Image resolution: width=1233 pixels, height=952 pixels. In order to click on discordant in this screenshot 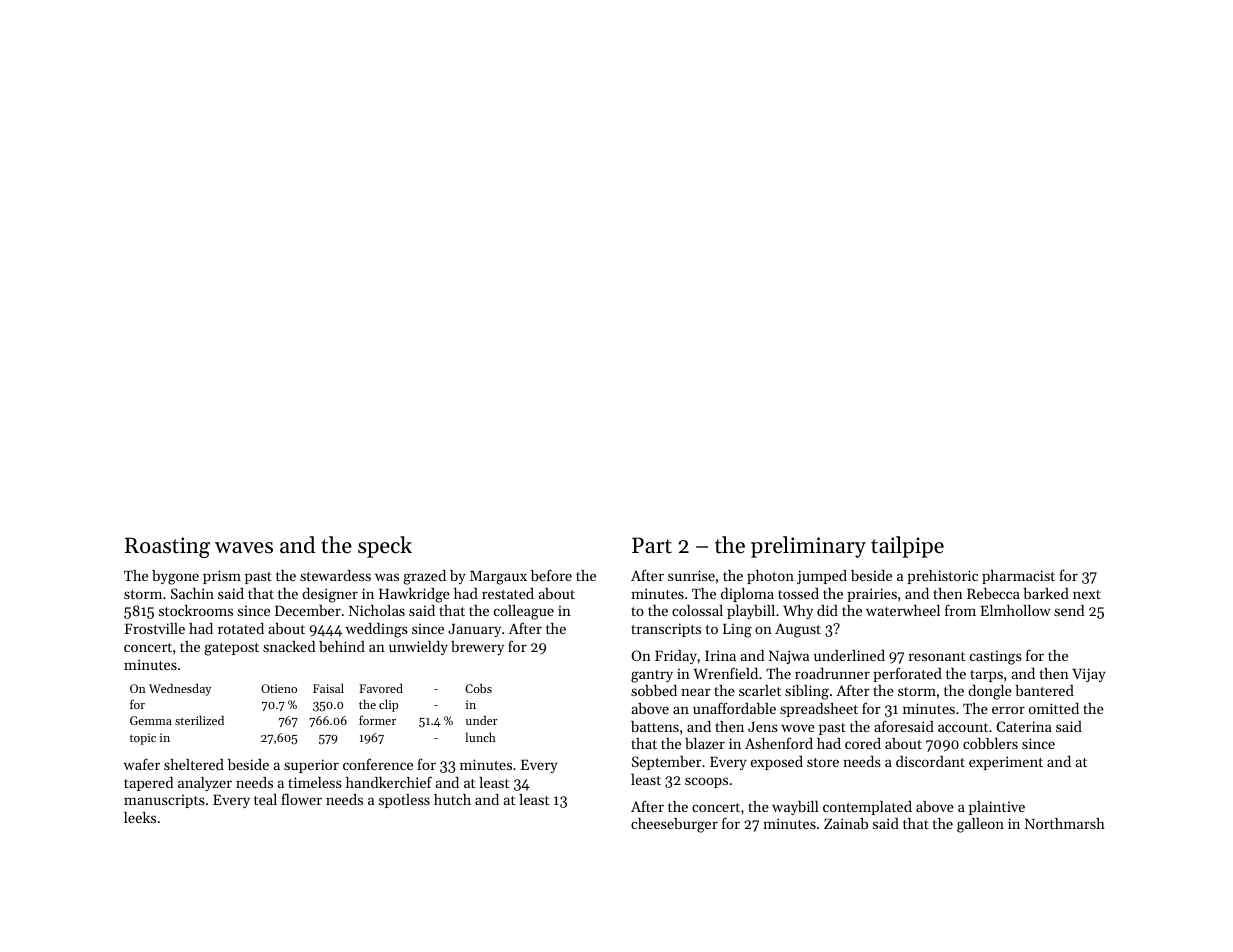, I will do `click(930, 761)`.
